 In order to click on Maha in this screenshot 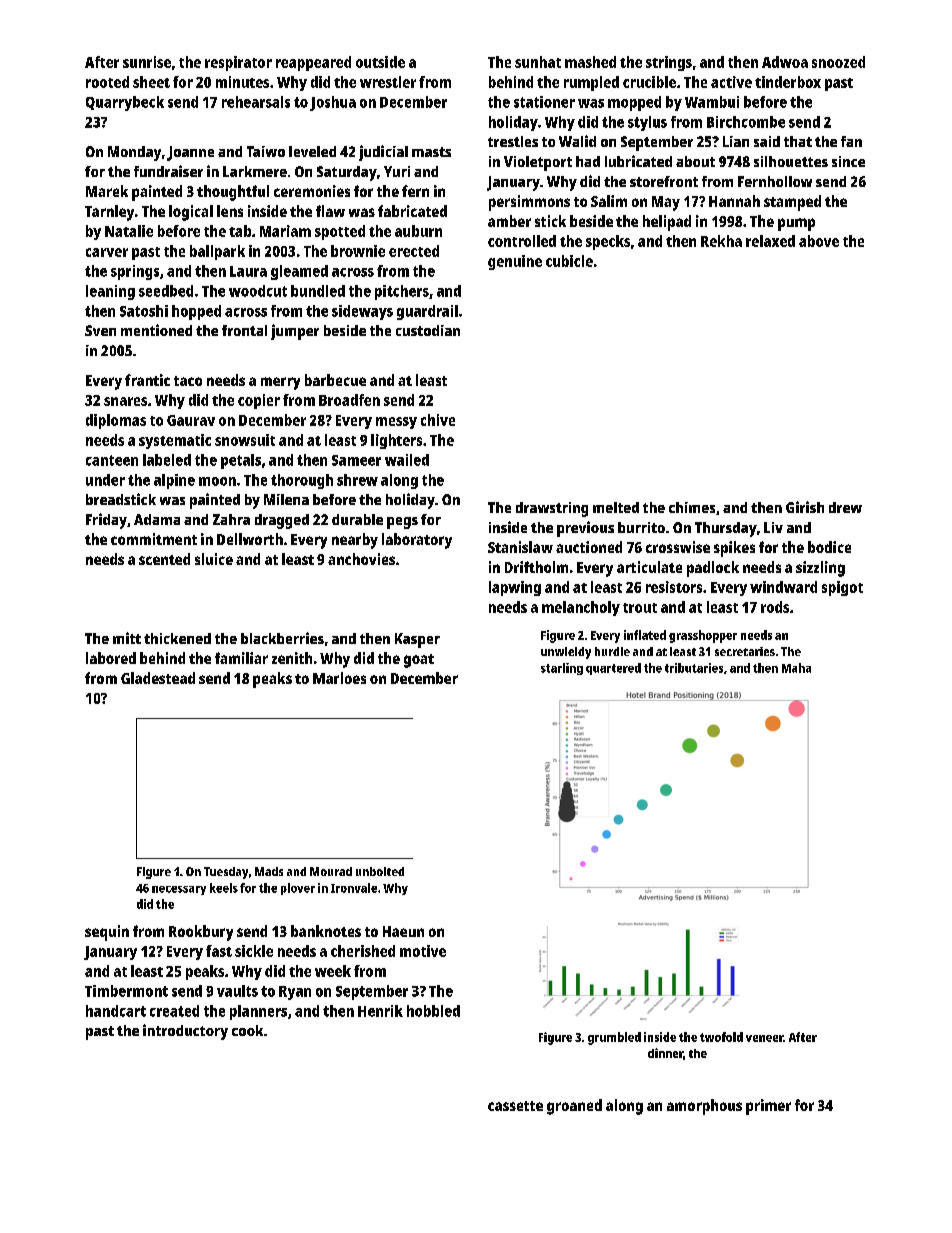, I will do `click(796, 668)`.
